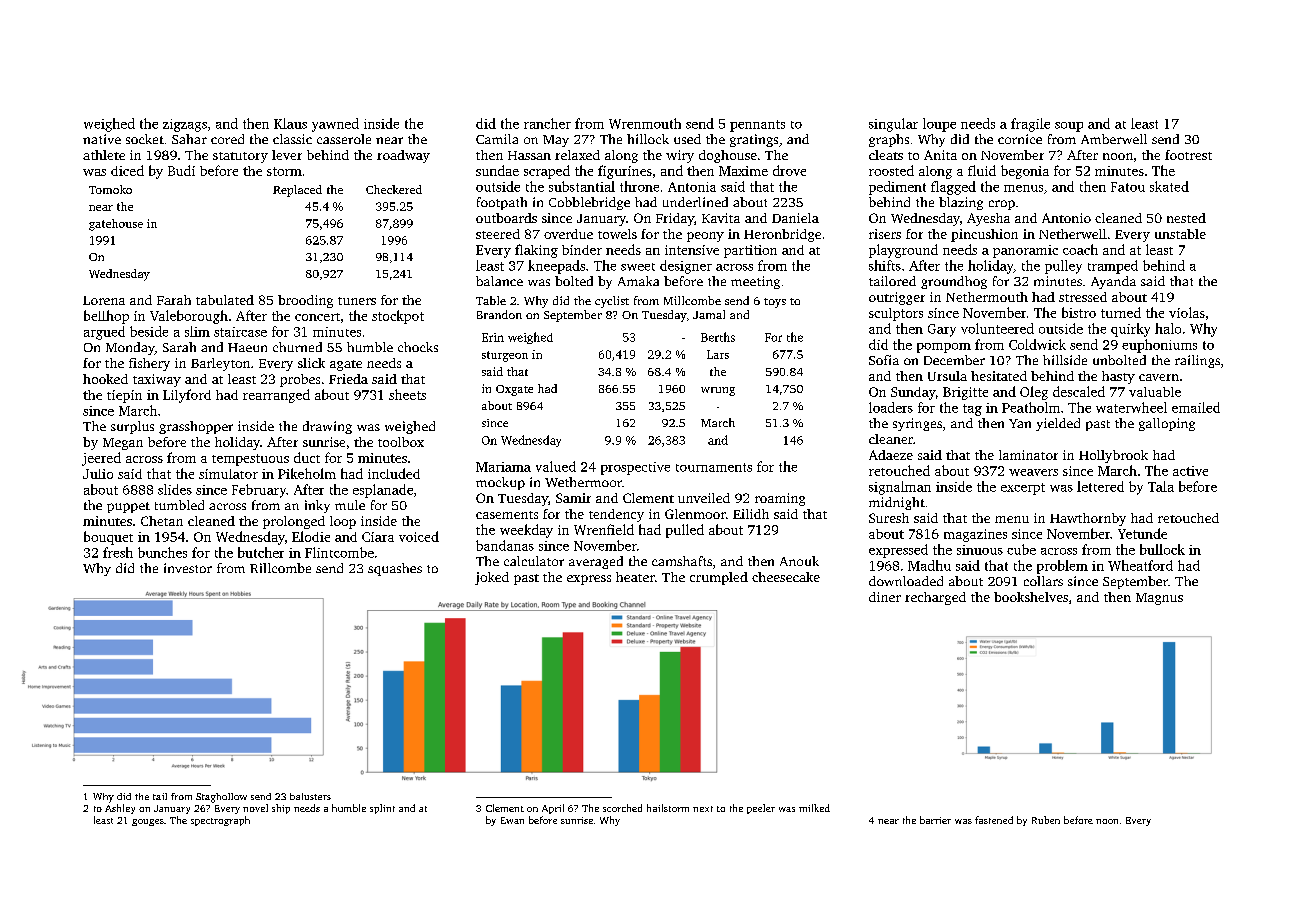 The width and height of the document is (1308, 924). I want to click on Wrenmouth, so click(645, 123).
